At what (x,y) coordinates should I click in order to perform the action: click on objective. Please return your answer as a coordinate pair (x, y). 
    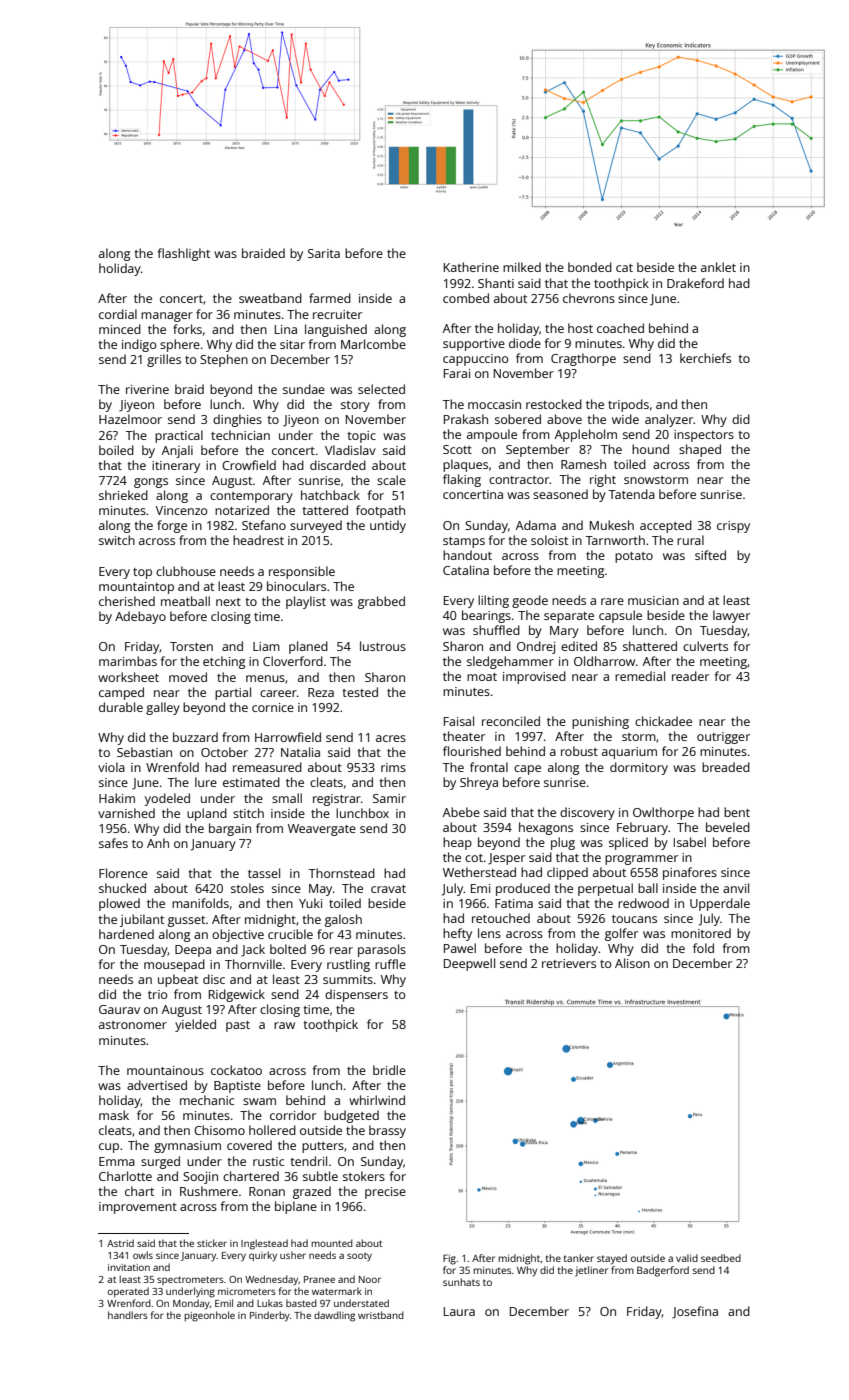
    Looking at the image, I should click on (238, 935).
